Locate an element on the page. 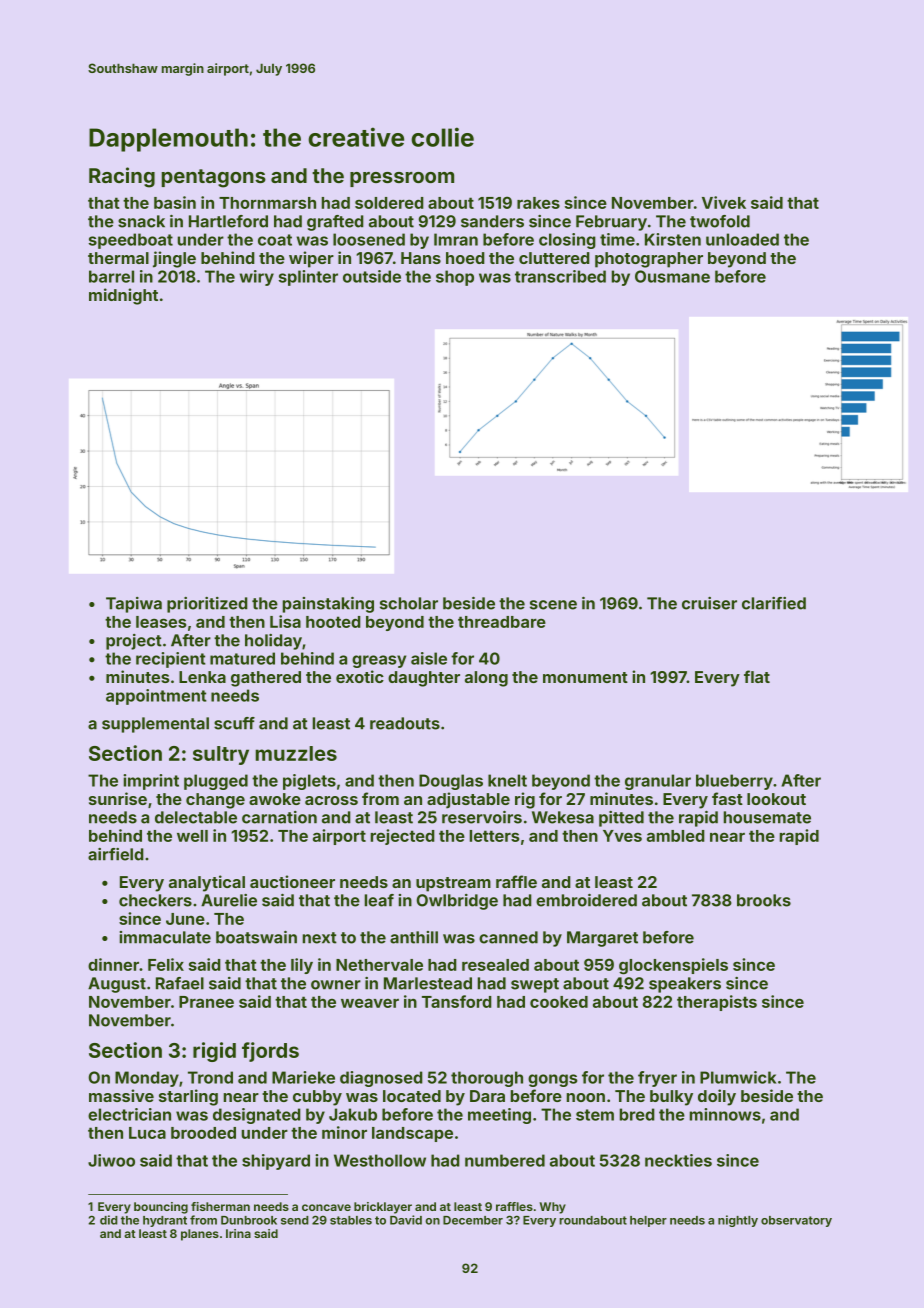 This page has width=924, height=1308. sultry is located at coordinates (221, 755).
